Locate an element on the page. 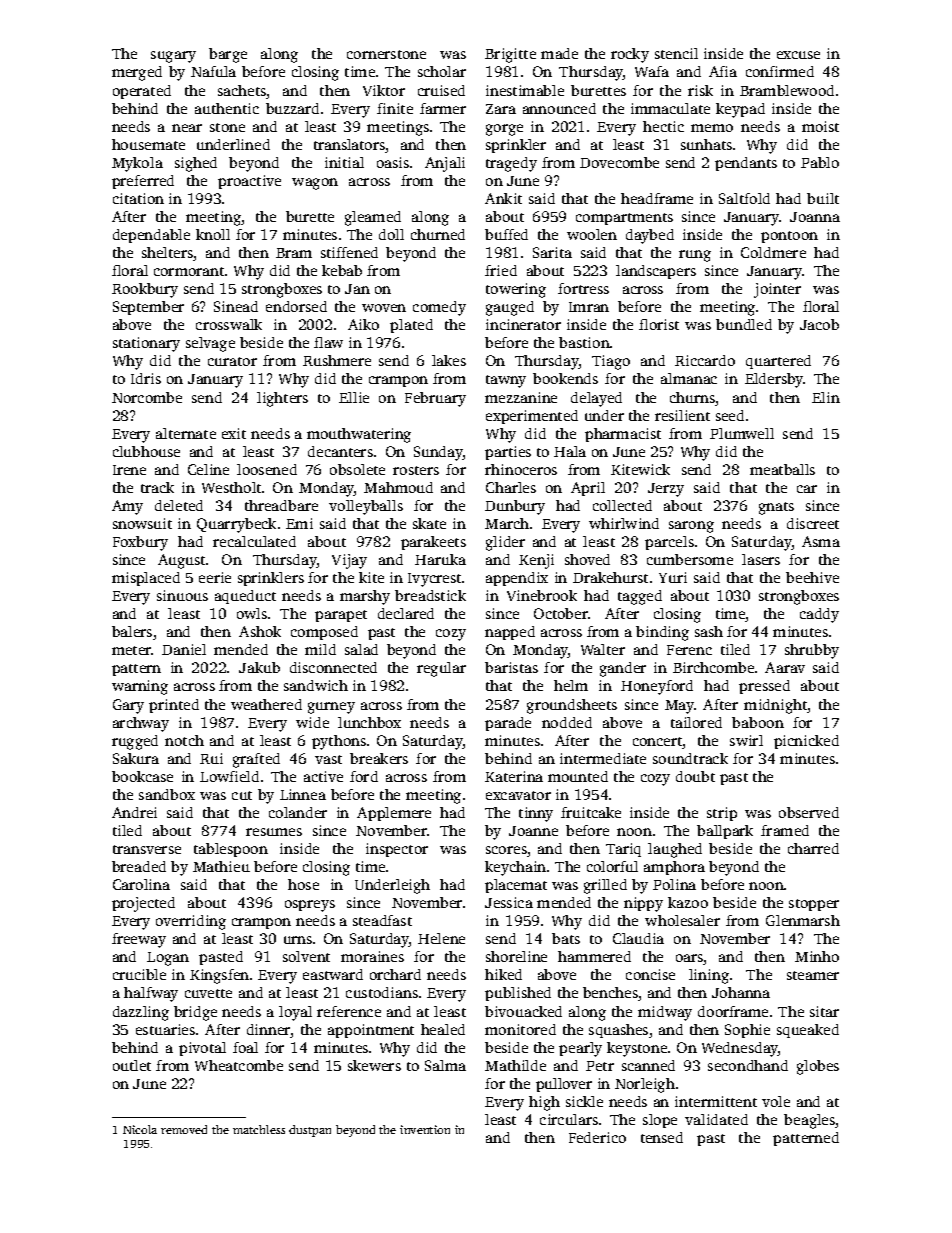 This image has height=1233, width=952. Wheatcombe is located at coordinates (239, 1065).
